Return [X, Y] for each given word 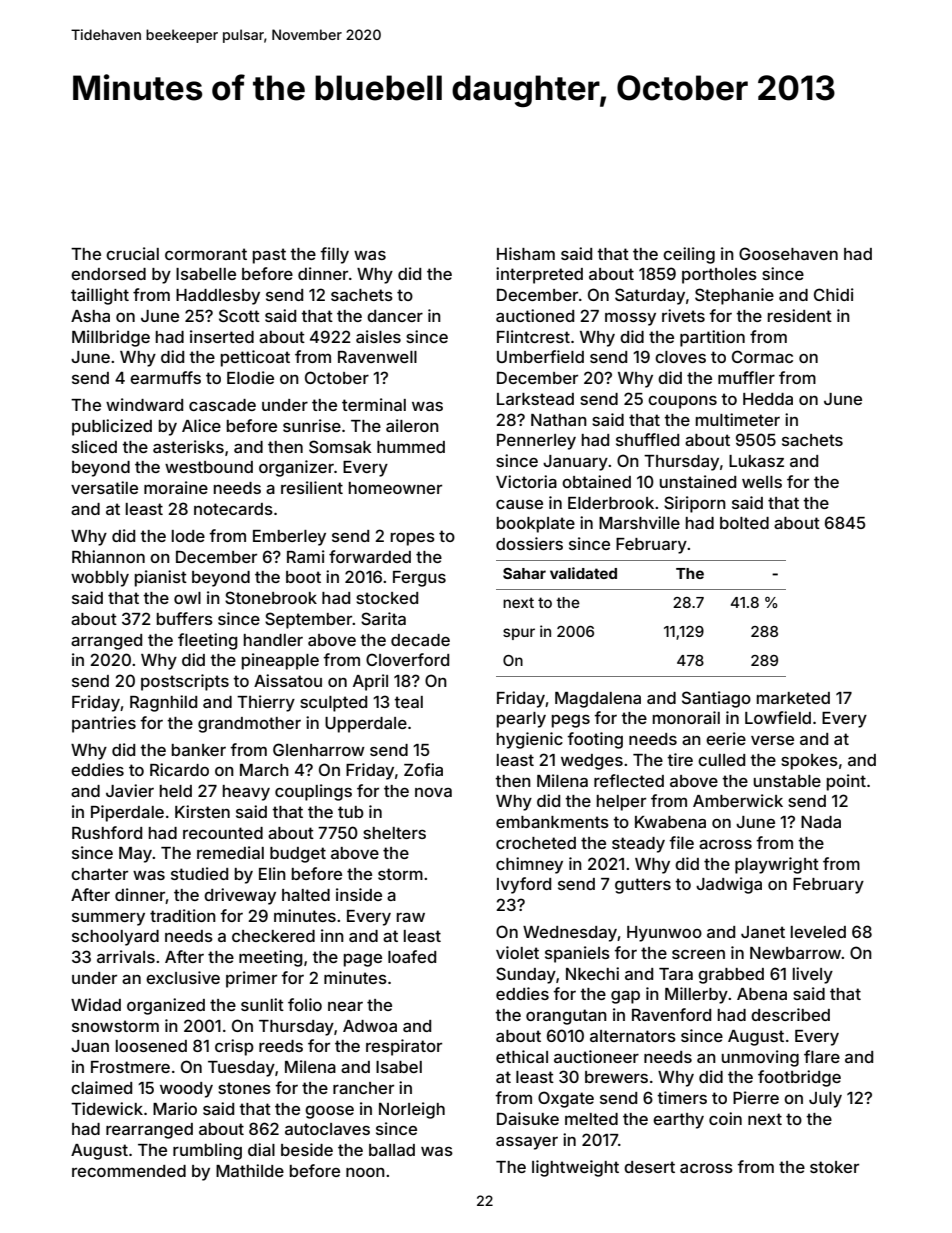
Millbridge [111, 338]
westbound [209, 467]
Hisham [526, 253]
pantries [104, 724]
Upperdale [366, 725]
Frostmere [130, 1067]
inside [359, 894]
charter [99, 874]
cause [519, 504]
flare [822, 1056]
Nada [821, 822]
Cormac [762, 356]
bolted [744, 523]
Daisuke [528, 1118]
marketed [793, 698]
